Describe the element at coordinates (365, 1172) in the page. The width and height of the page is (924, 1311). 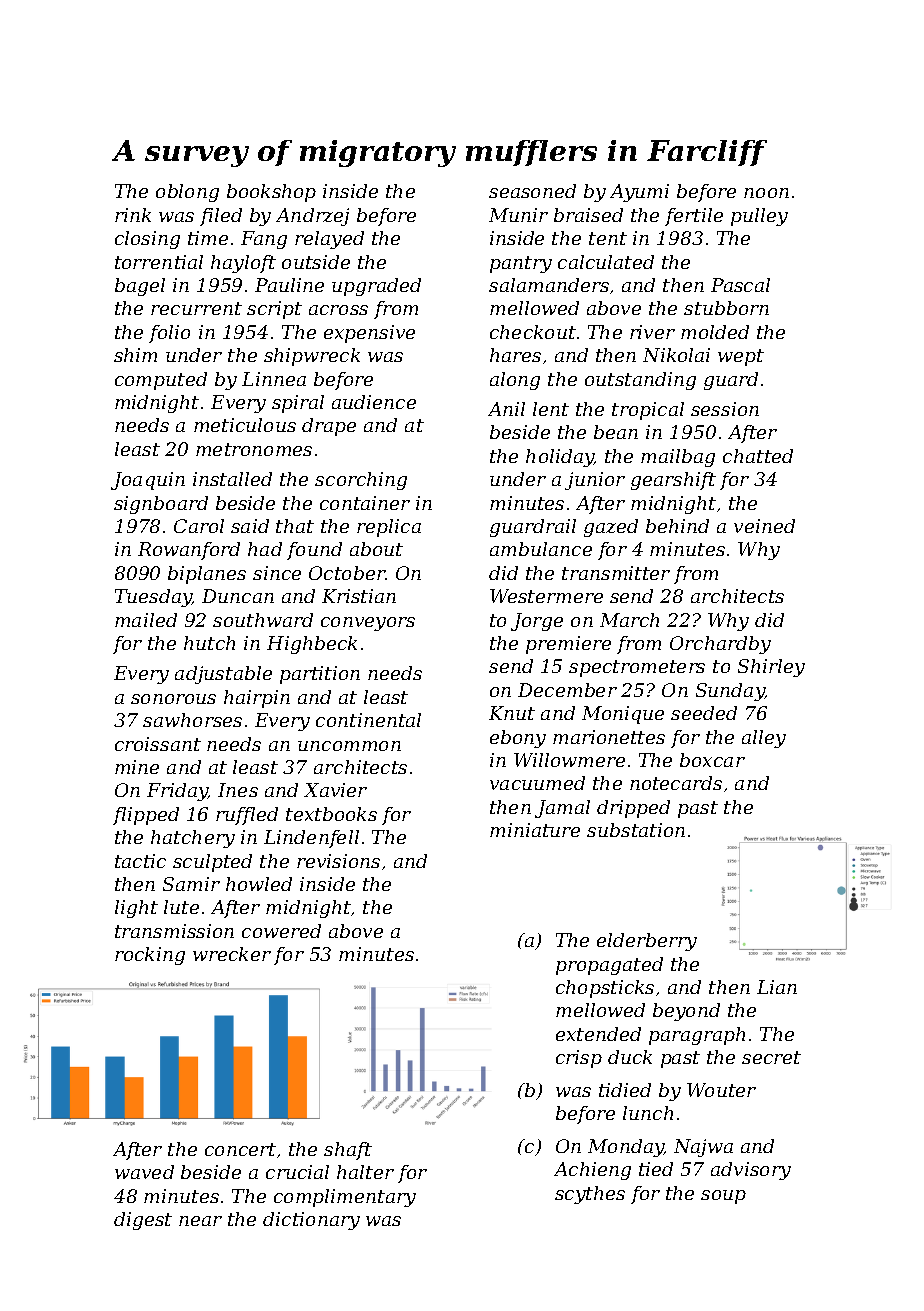
I see `halter` at that location.
